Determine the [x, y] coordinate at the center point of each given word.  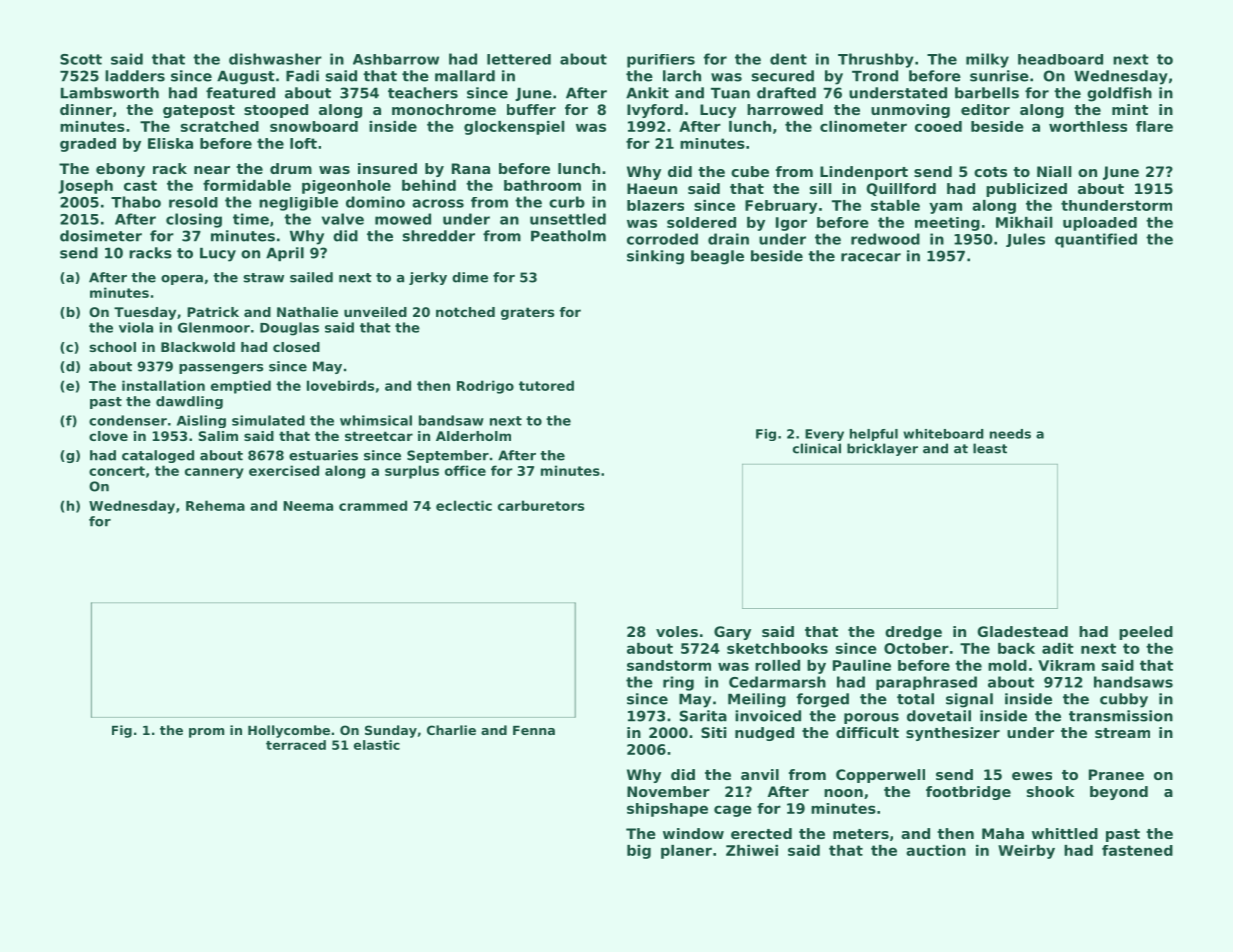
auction [936, 850]
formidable [247, 185]
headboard [1060, 59]
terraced [296, 745]
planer [686, 852]
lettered [519, 59]
